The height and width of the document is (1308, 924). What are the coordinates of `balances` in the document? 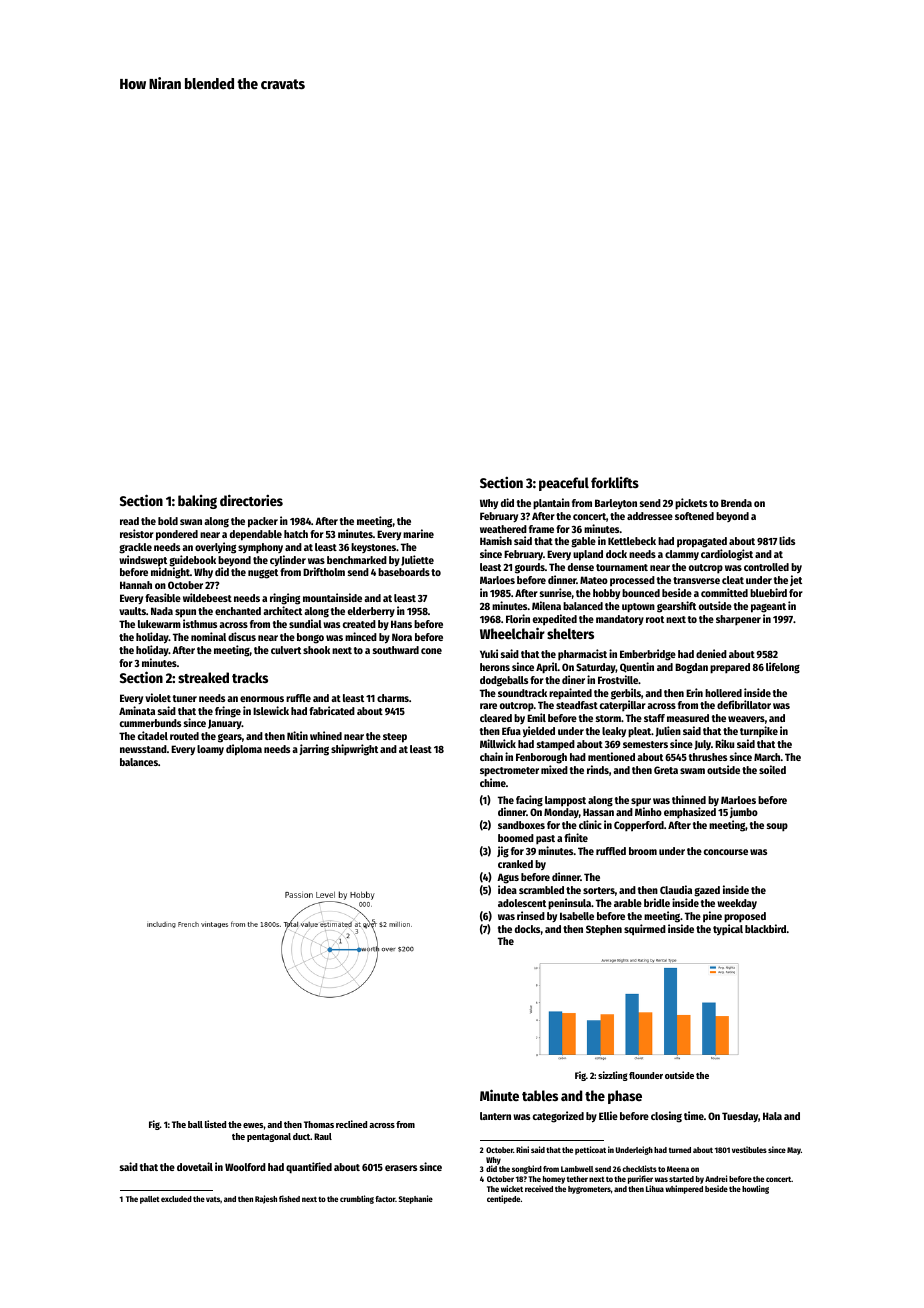 It's located at (139, 762).
